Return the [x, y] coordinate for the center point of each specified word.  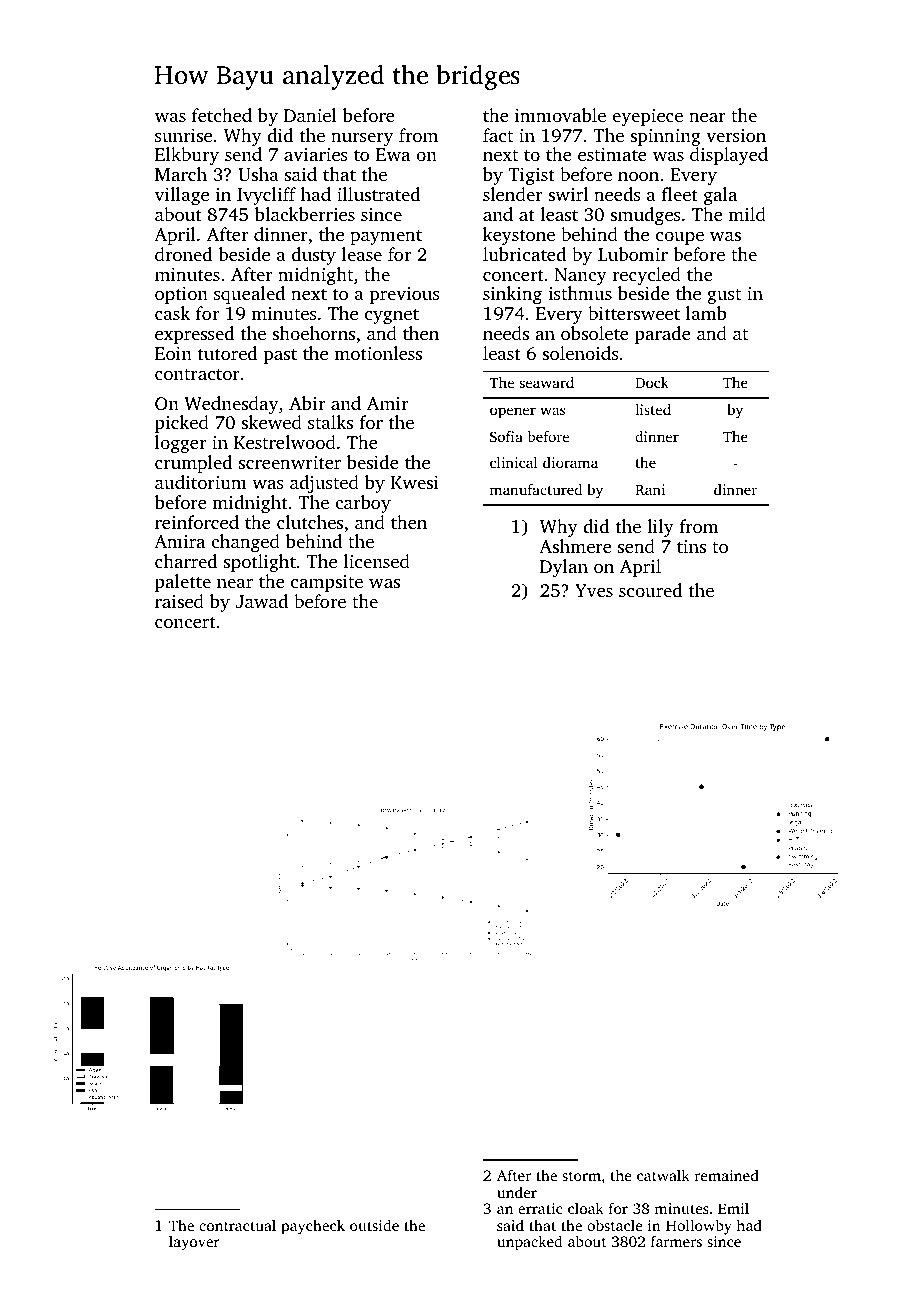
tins [691, 546]
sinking [512, 295]
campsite [327, 583]
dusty [314, 256]
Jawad [262, 601]
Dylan [564, 568]
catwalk [663, 1175]
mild [747, 214]
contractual [237, 1225]
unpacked [529, 1243]
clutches [310, 522]
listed [653, 409]
